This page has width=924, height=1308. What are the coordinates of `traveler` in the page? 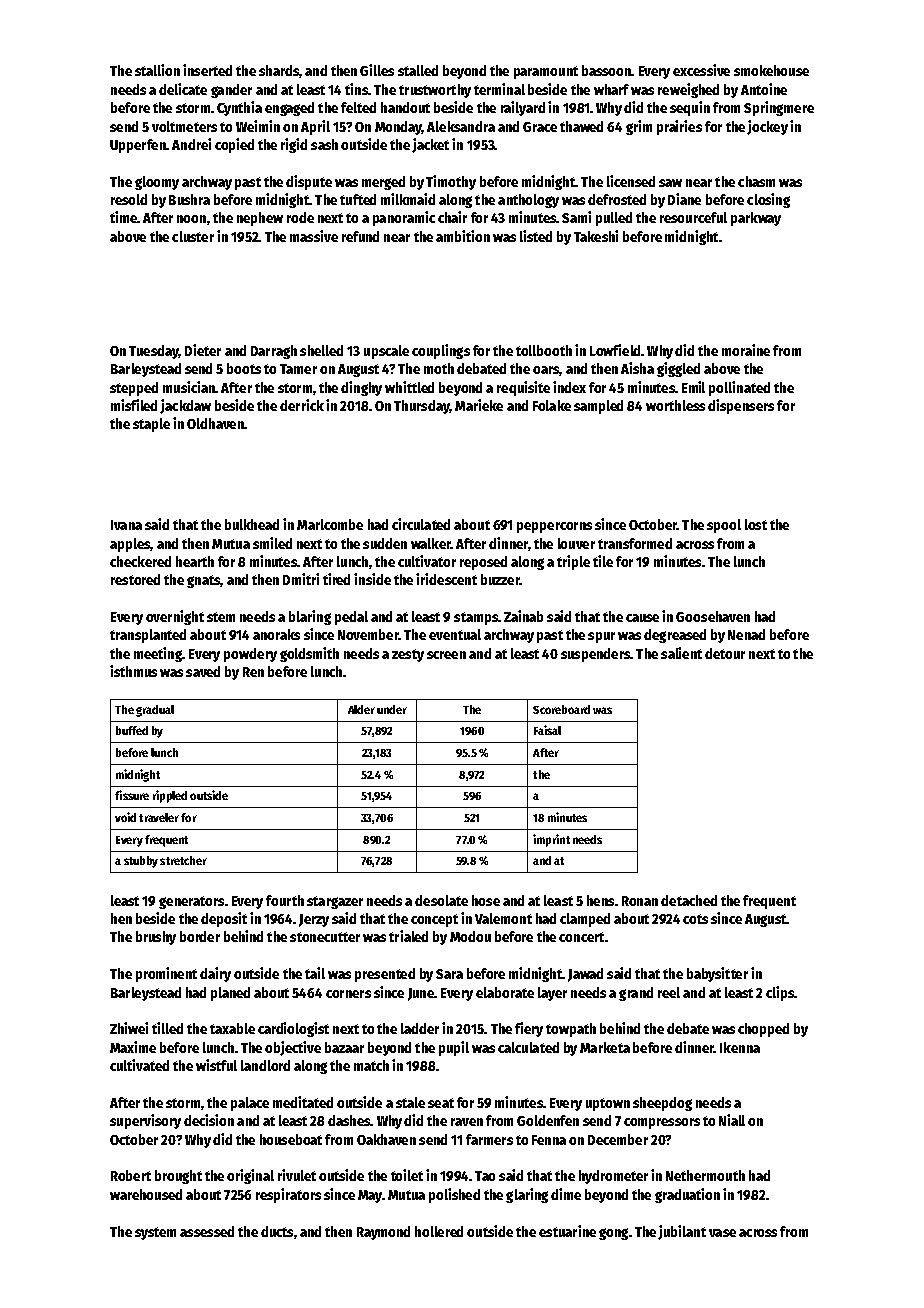 It's located at (159, 817).
